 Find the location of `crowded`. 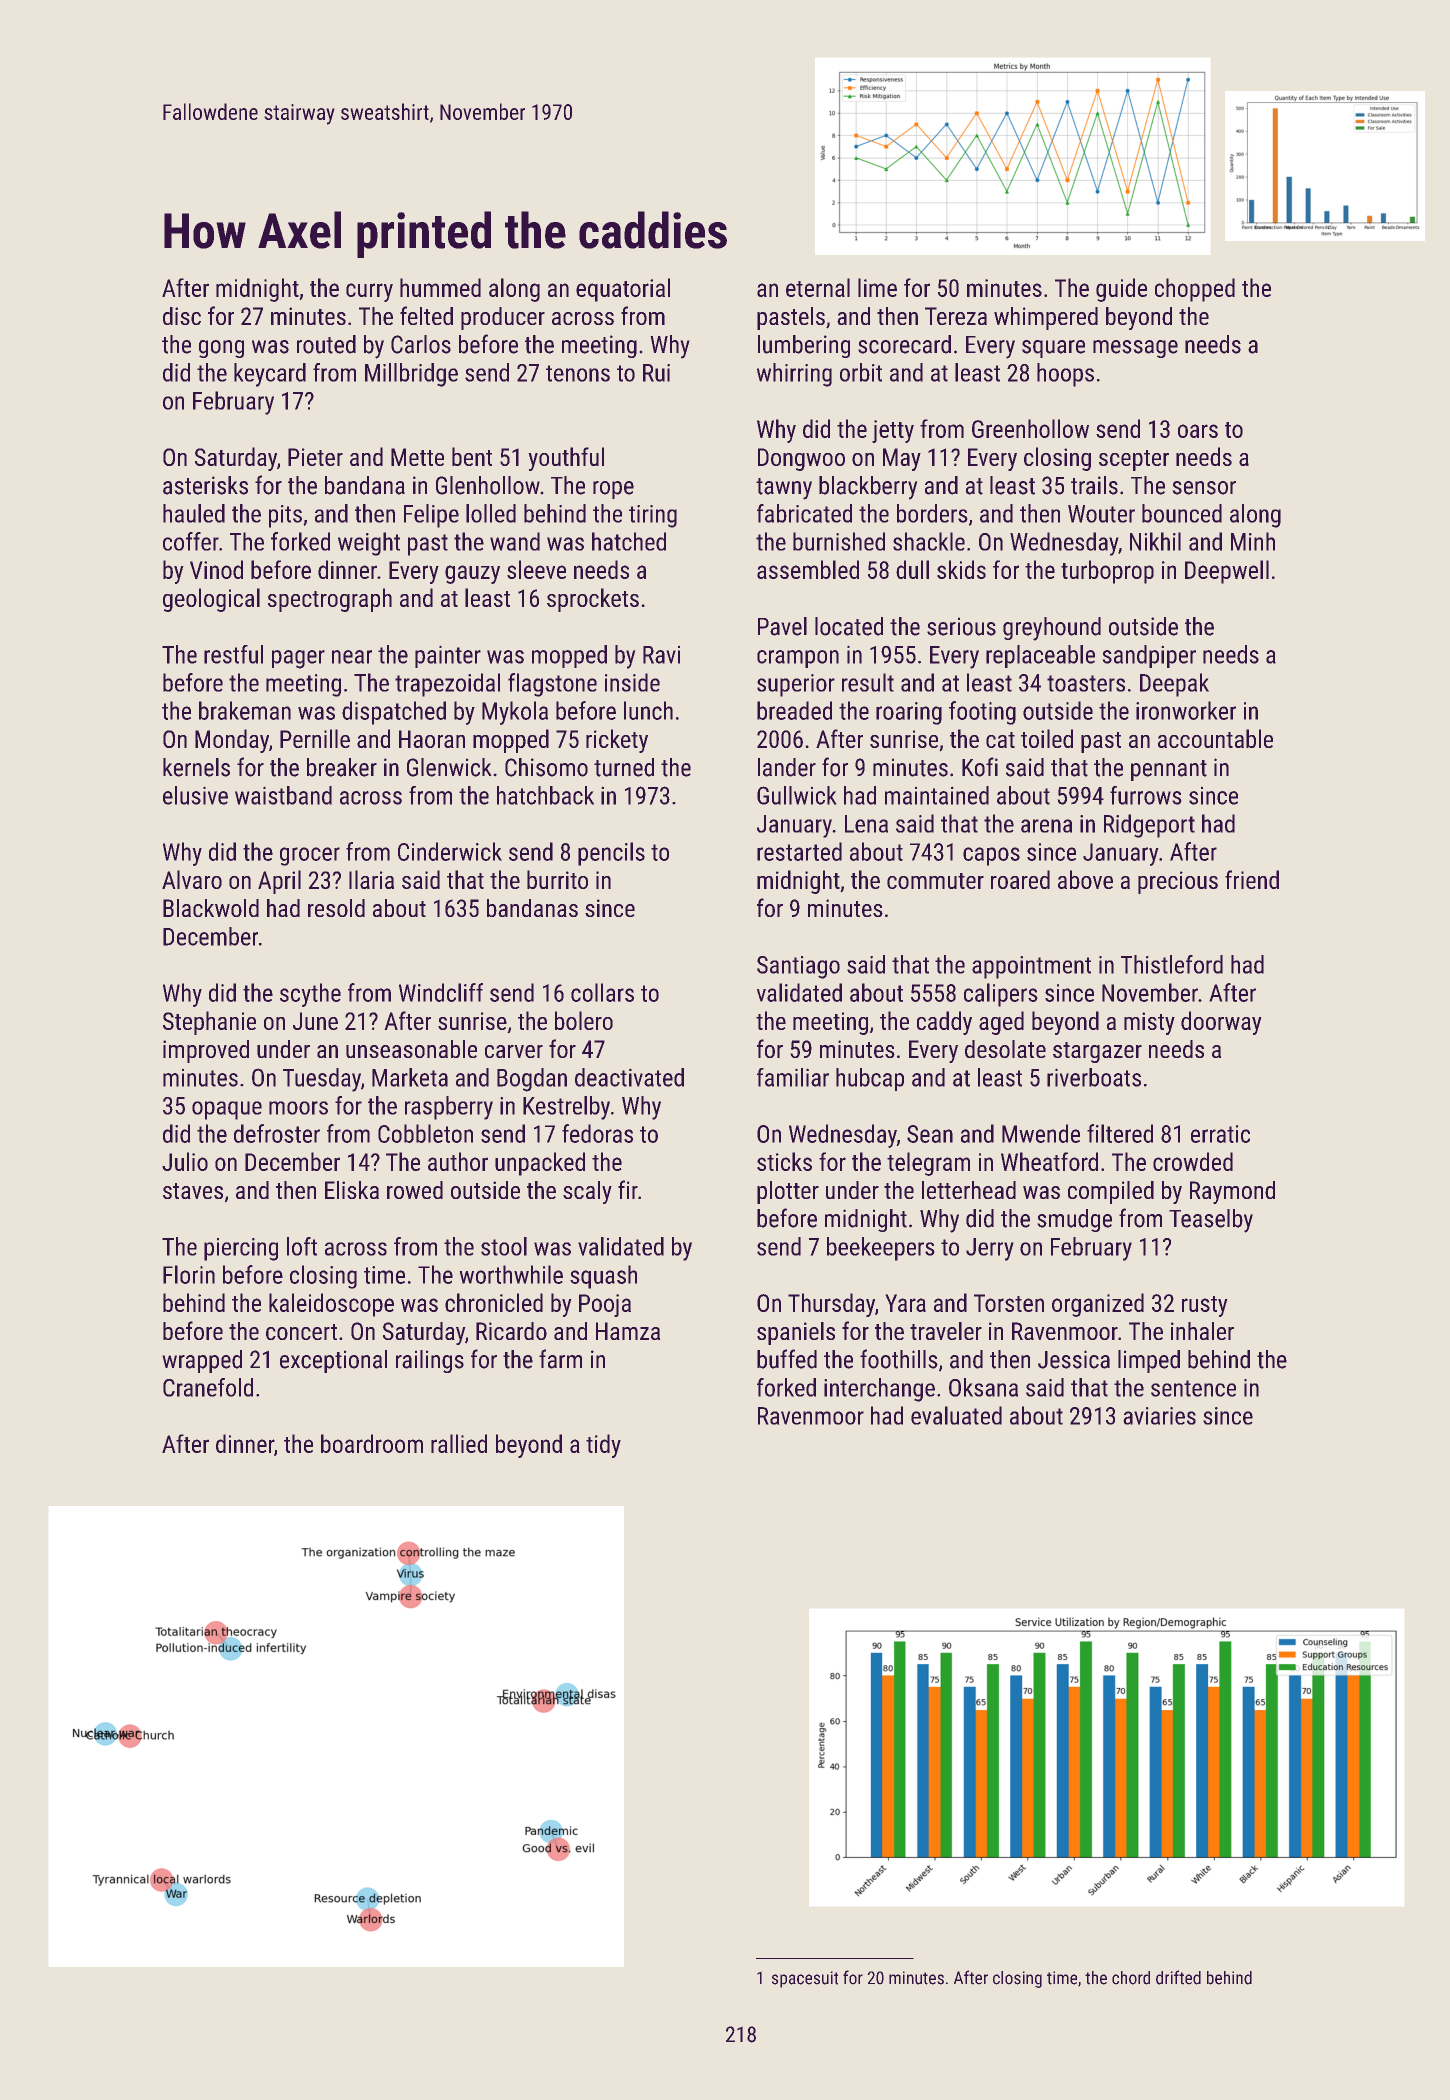

crowded is located at coordinates (1193, 1161).
